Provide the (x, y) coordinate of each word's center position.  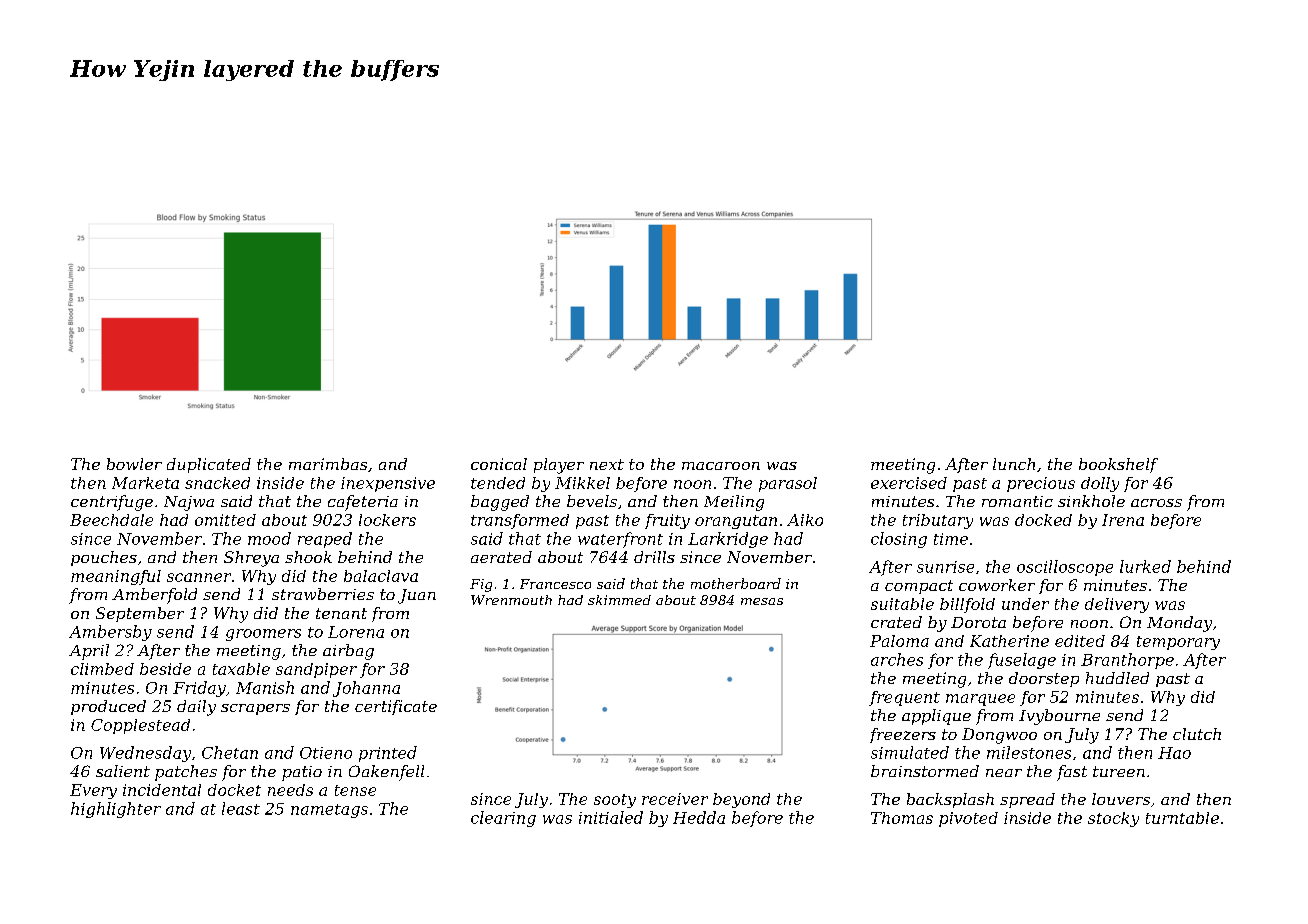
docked (1043, 520)
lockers (387, 520)
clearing (503, 819)
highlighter (116, 810)
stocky (1113, 819)
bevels (592, 501)
